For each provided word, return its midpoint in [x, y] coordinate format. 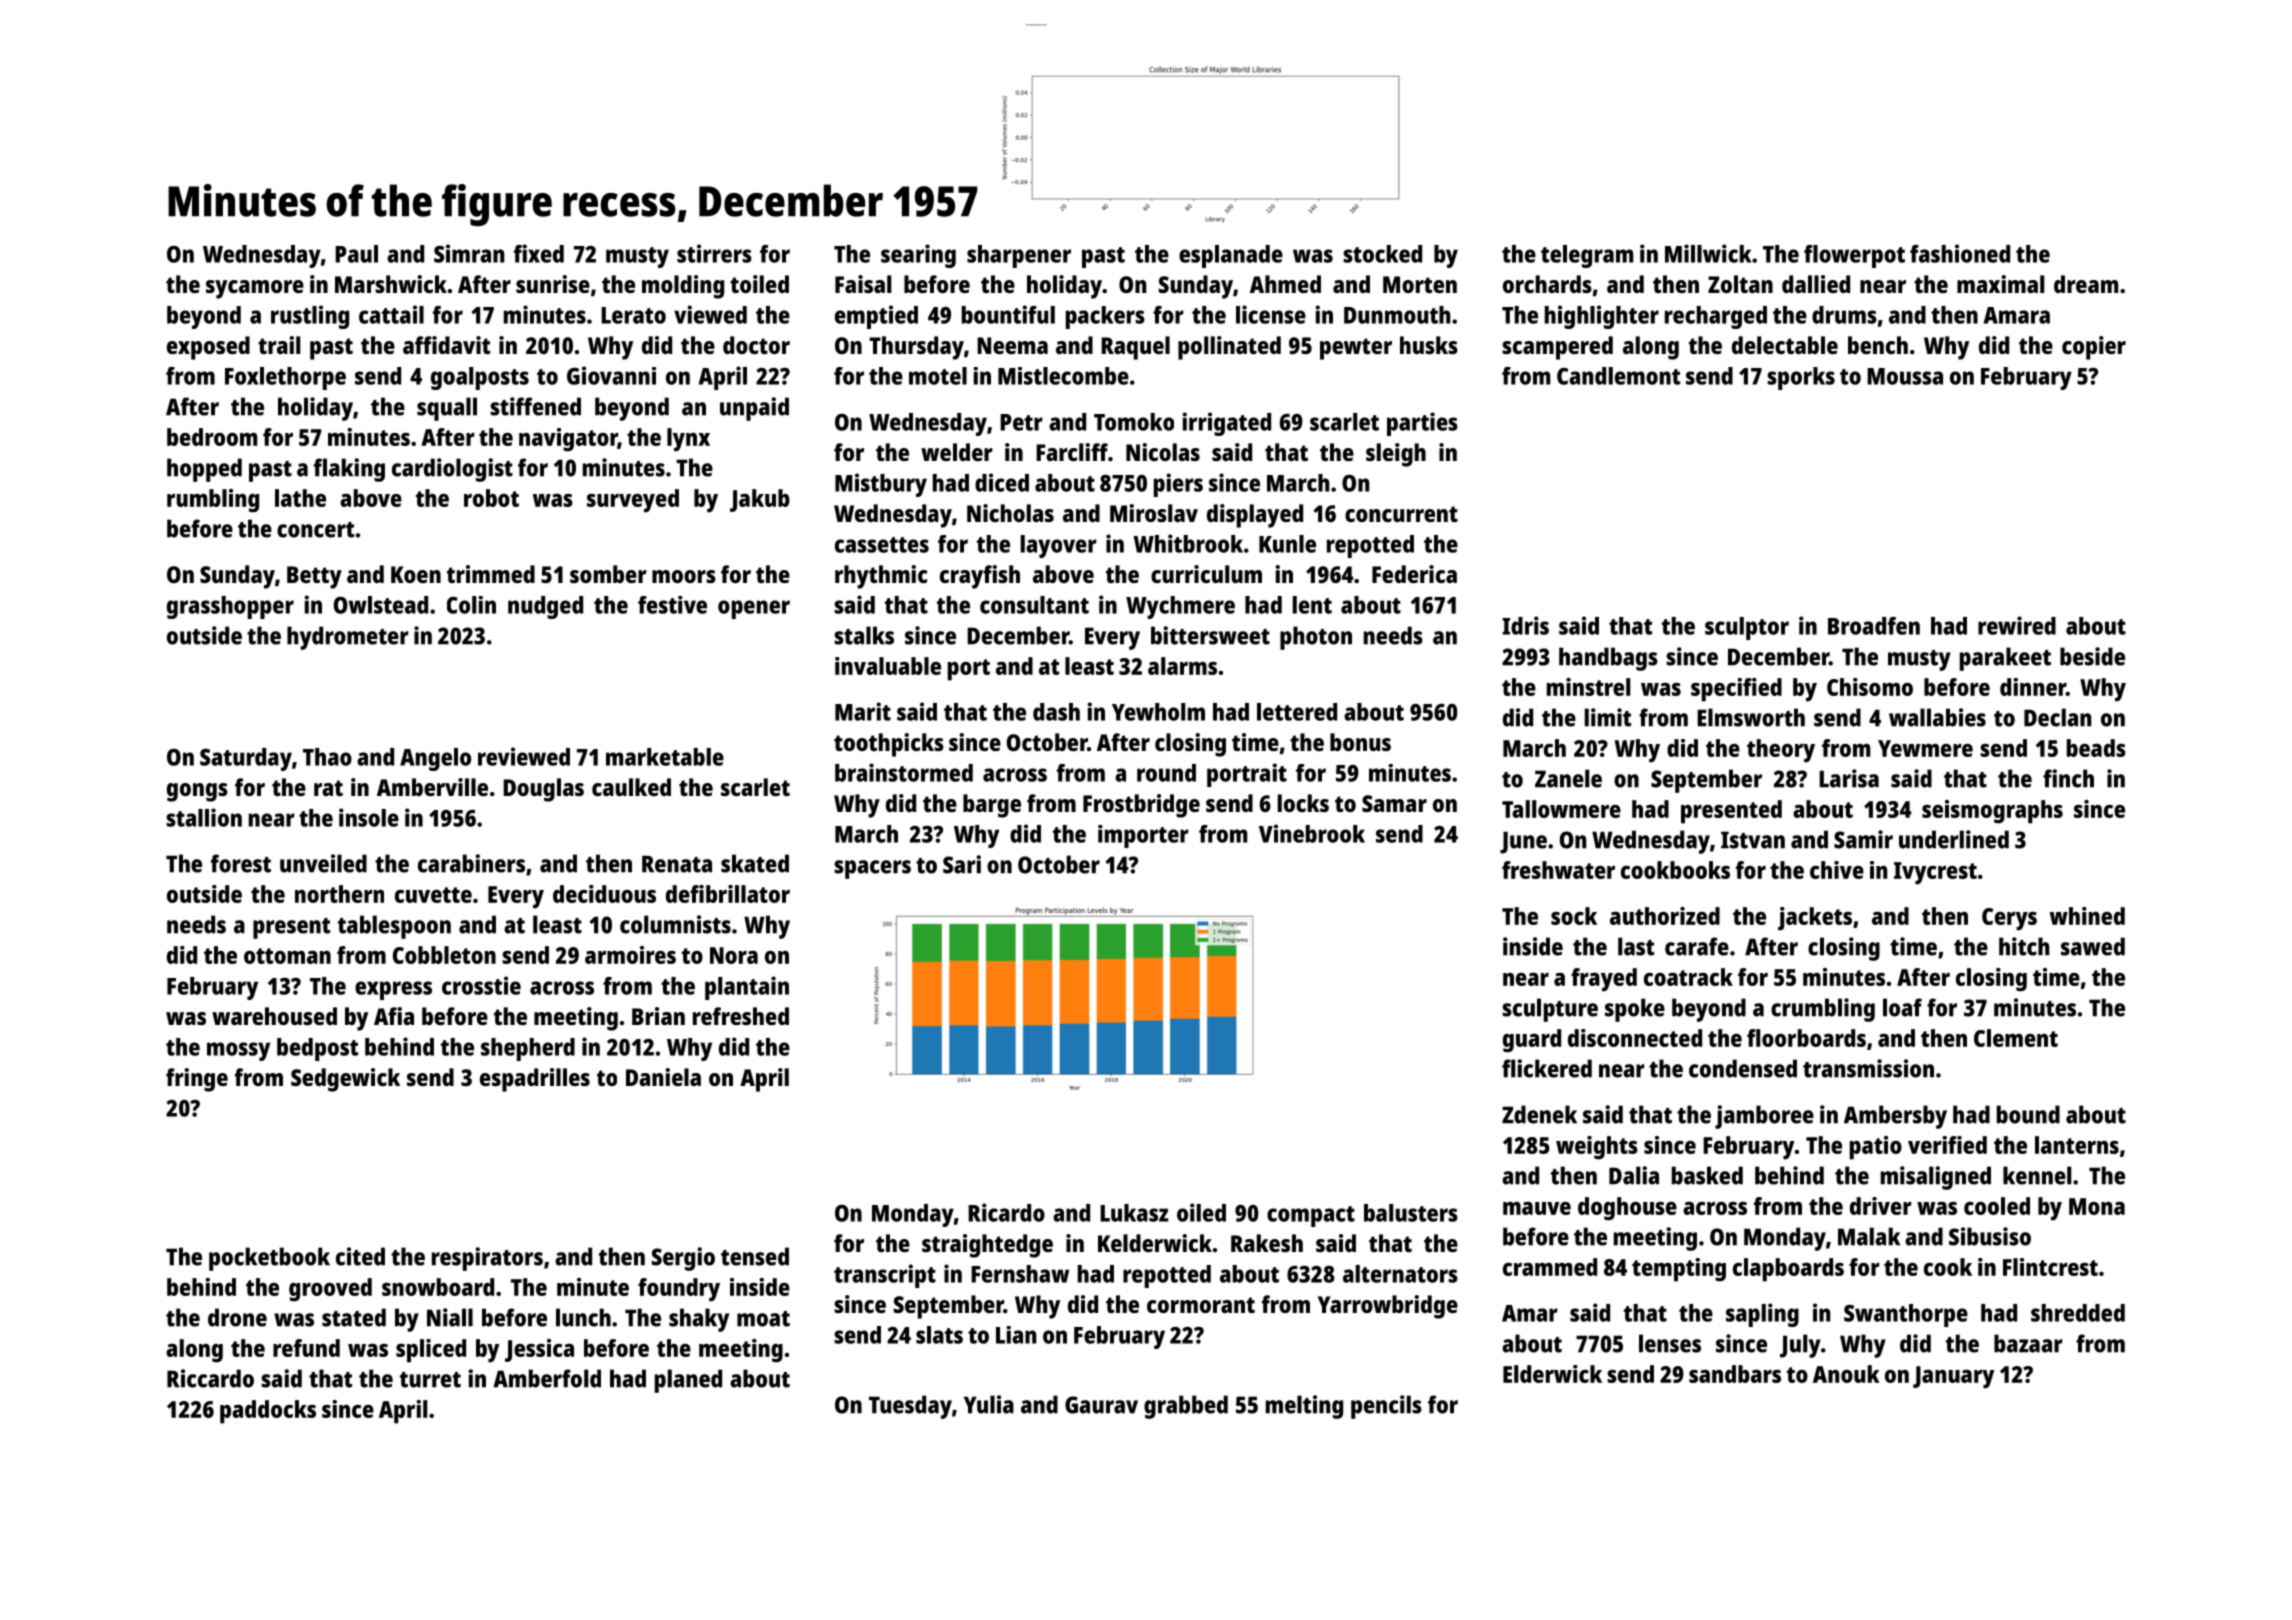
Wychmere [1180, 607]
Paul [356, 254]
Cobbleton [444, 955]
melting [1304, 1407]
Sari [962, 864]
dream [2086, 284]
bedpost [317, 1049]
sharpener [1019, 256]
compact [1311, 1216]
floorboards [1806, 1038]
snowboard [438, 1287]
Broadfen [1874, 626]
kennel [2037, 1175]
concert [315, 530]
